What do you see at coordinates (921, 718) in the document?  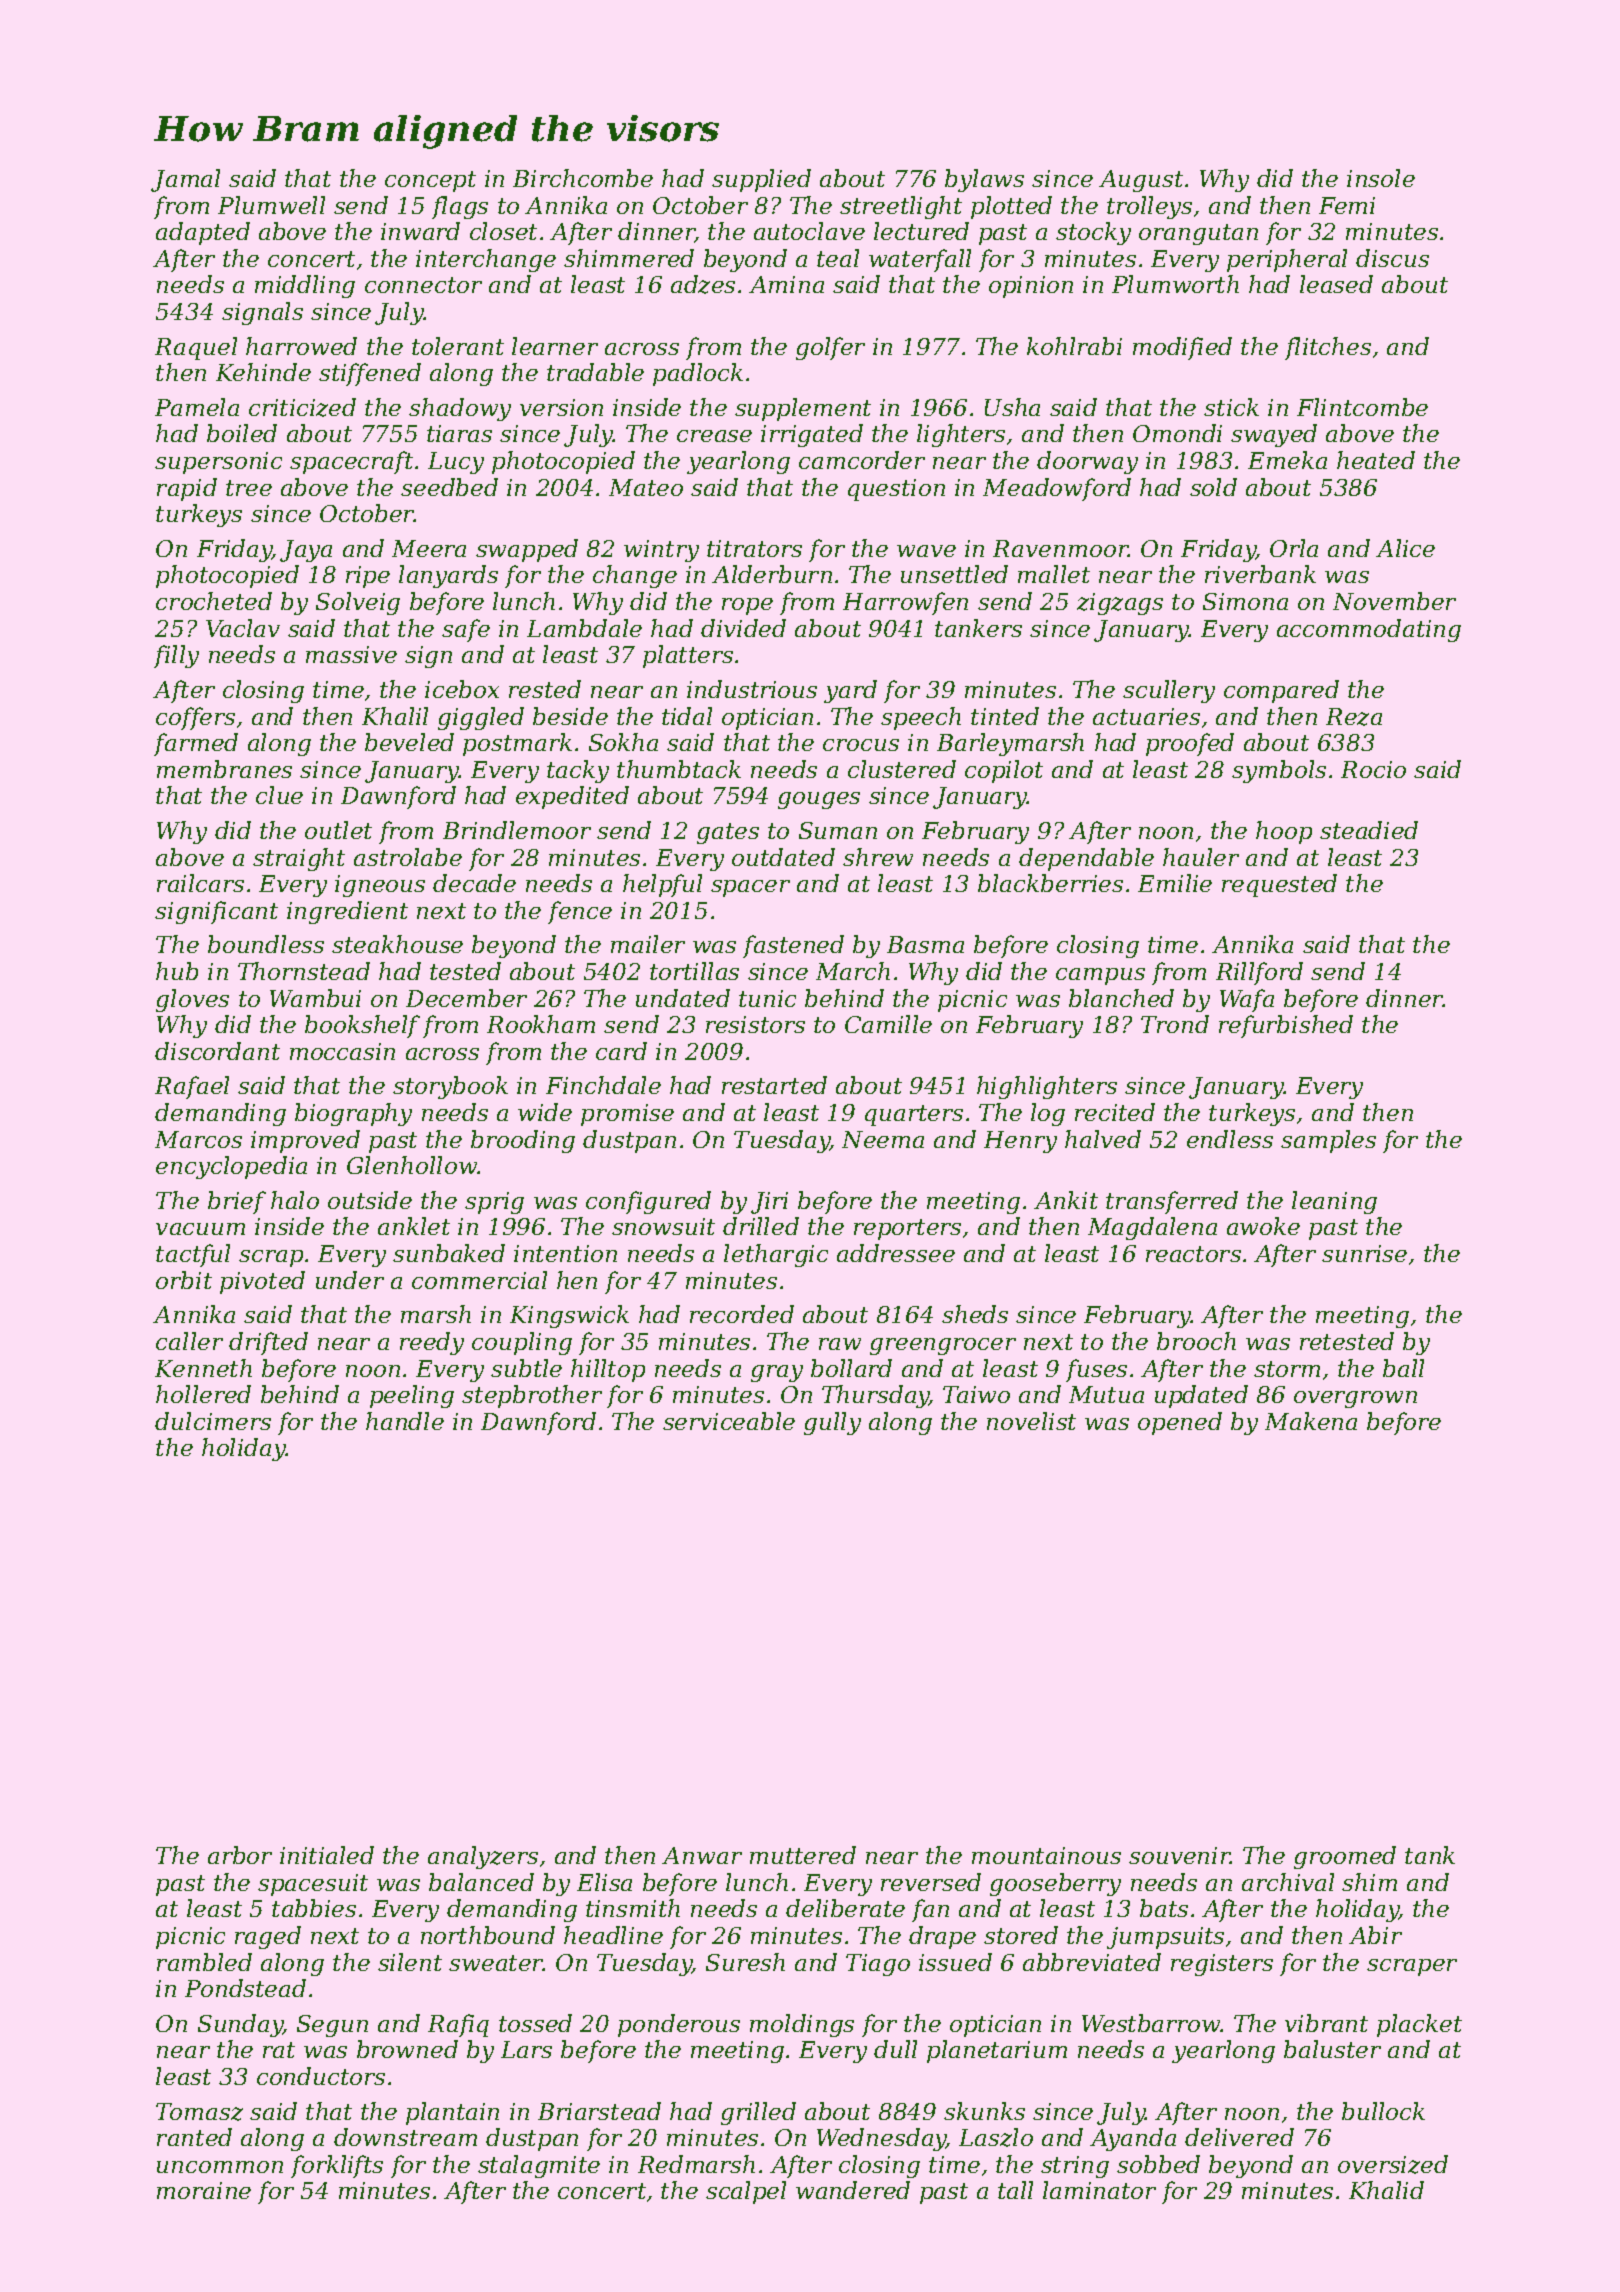 I see `speech` at bounding box center [921, 718].
